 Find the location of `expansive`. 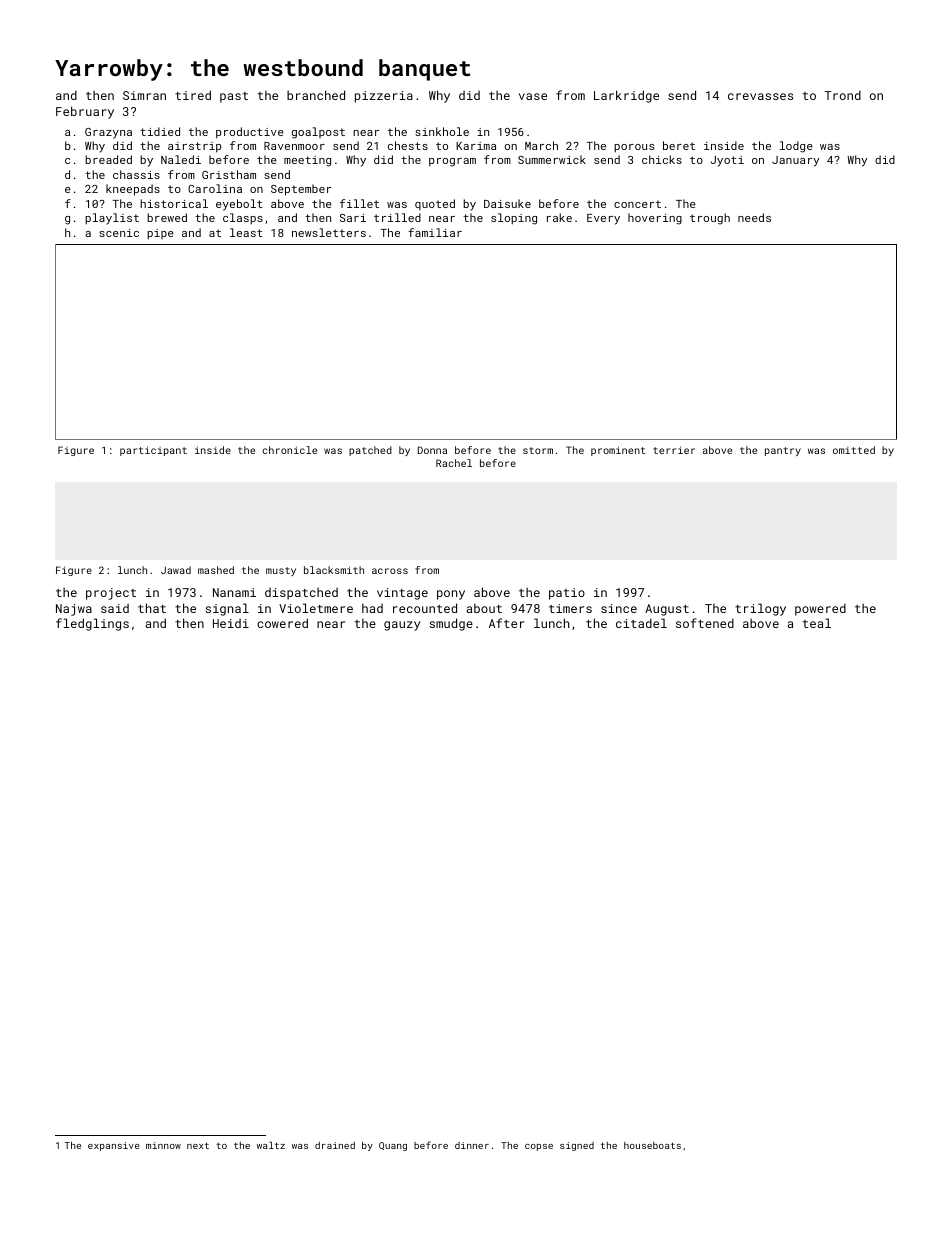

expansive is located at coordinates (114, 1146).
